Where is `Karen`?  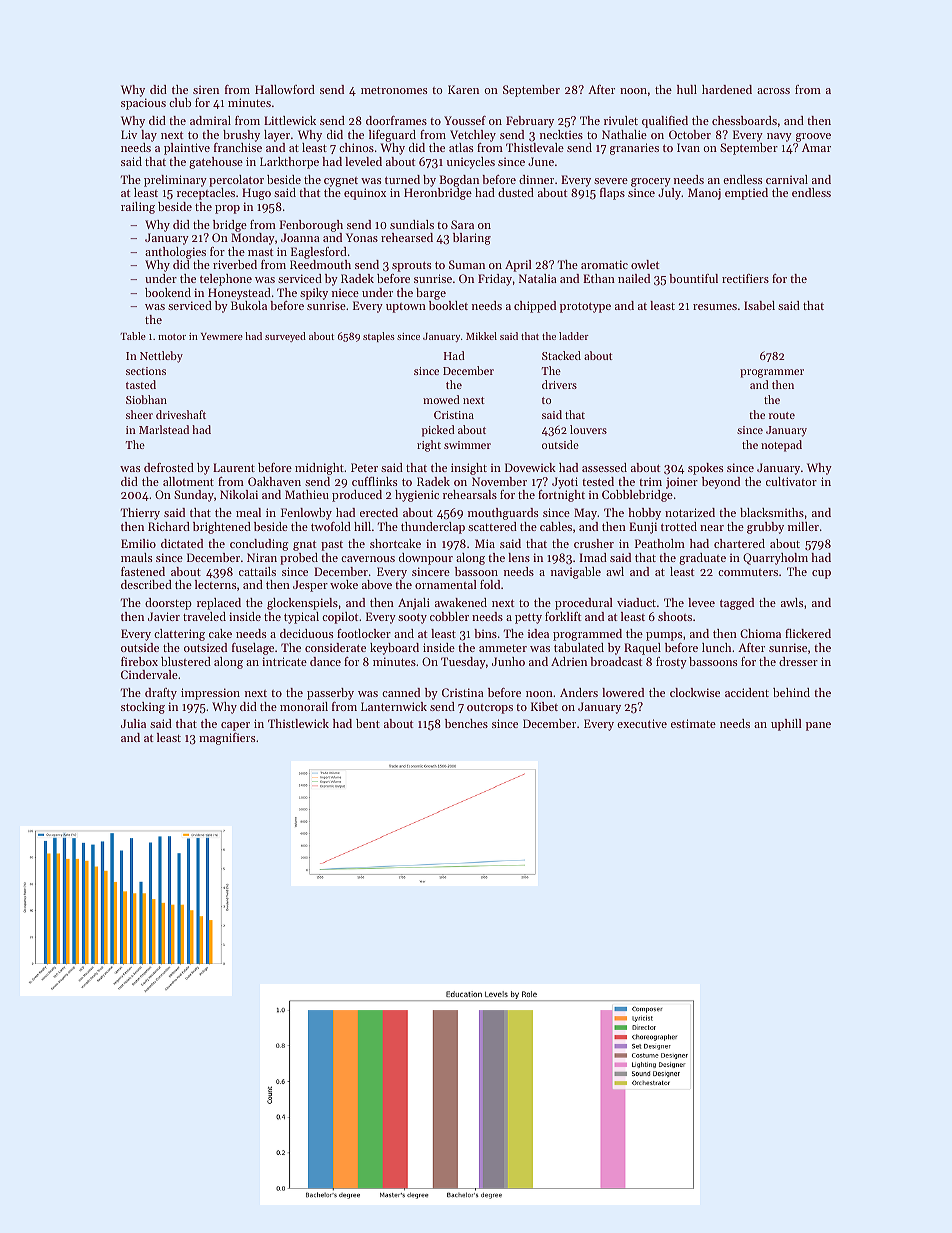 Karen is located at coordinates (463, 89).
